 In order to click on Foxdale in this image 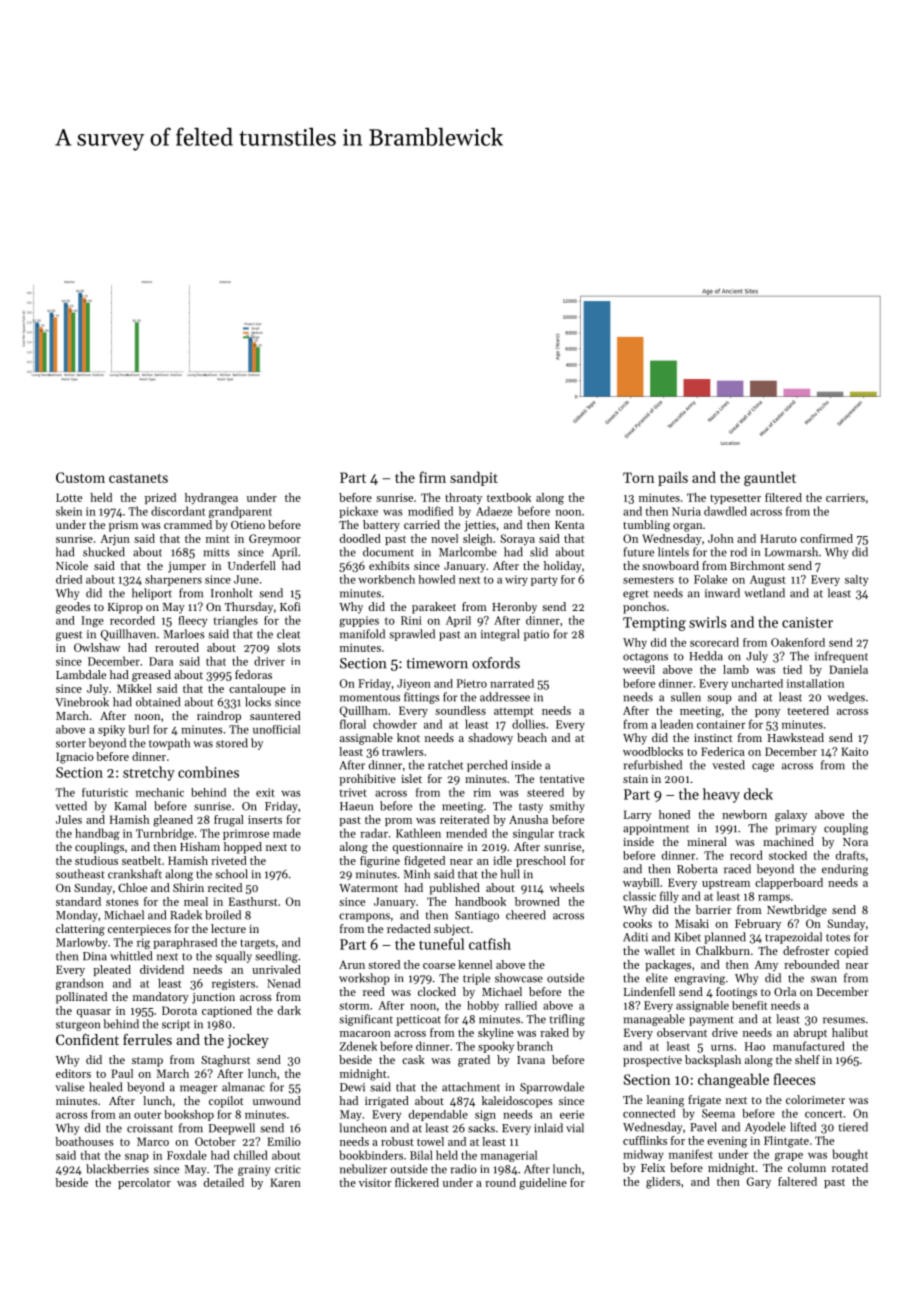, I will do `click(187, 1155)`.
